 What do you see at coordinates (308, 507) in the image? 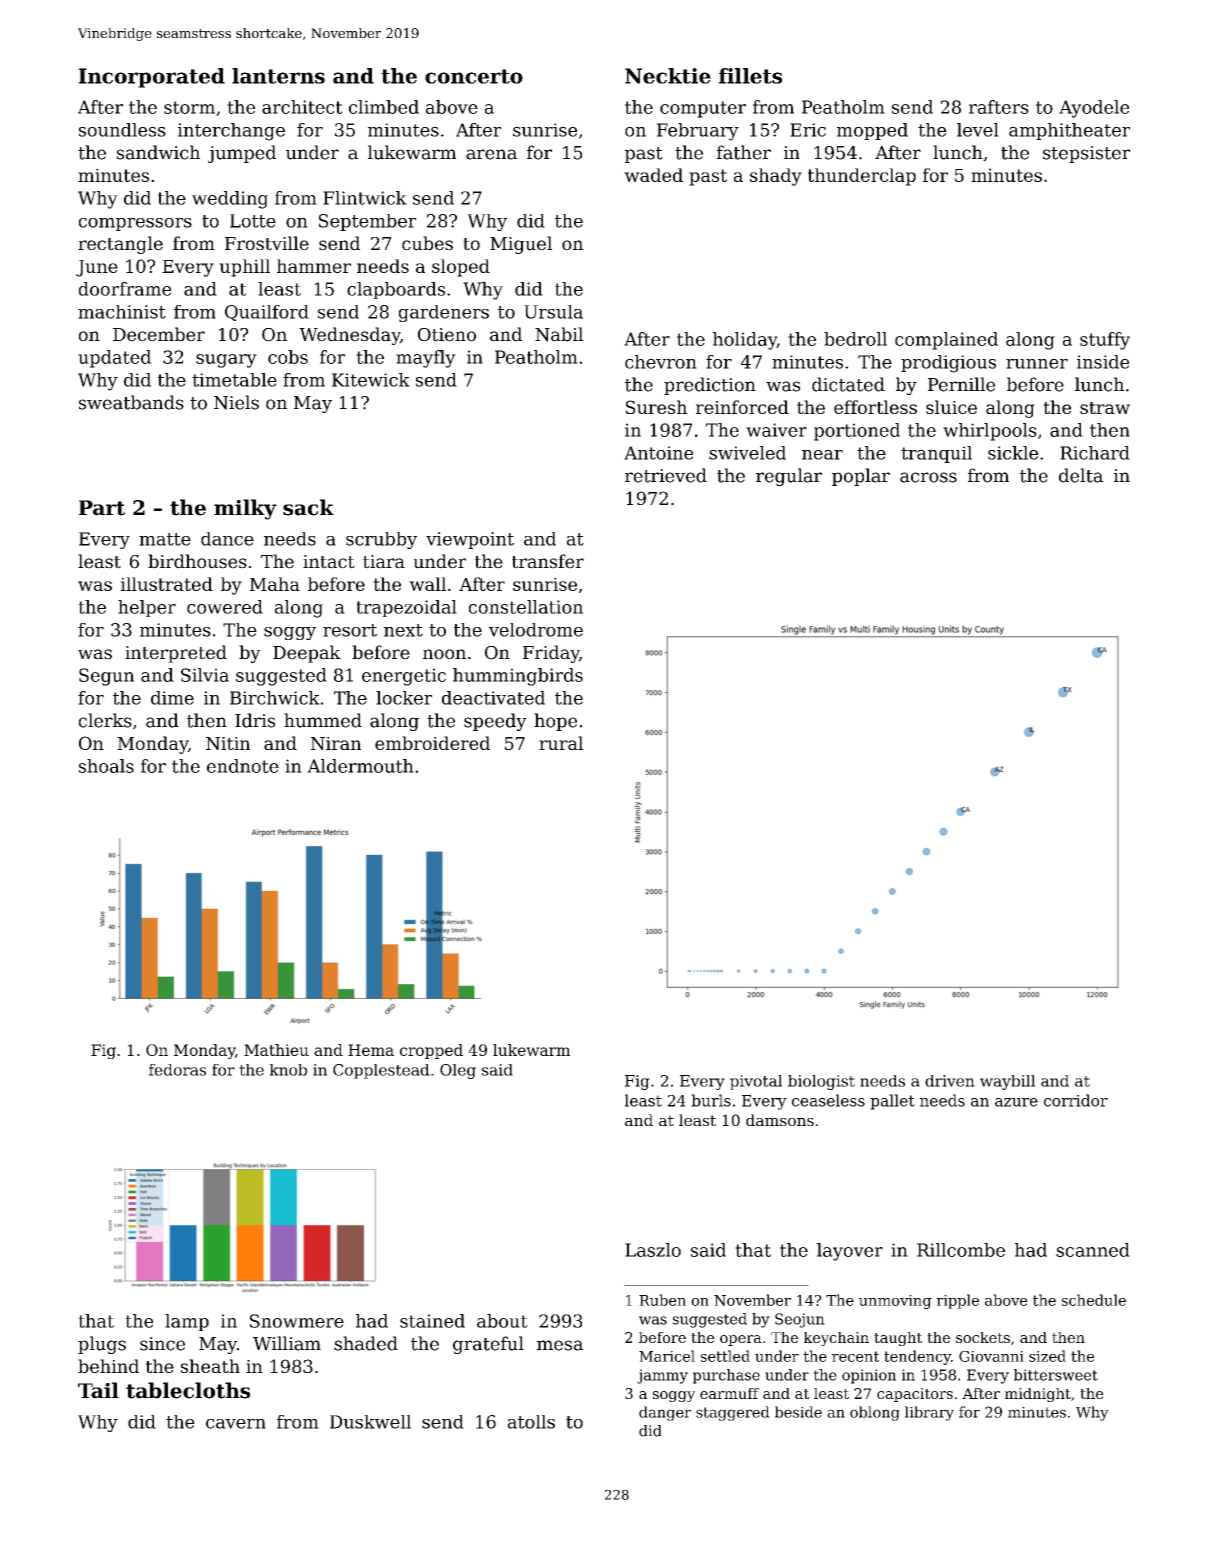
I see `sack` at bounding box center [308, 507].
